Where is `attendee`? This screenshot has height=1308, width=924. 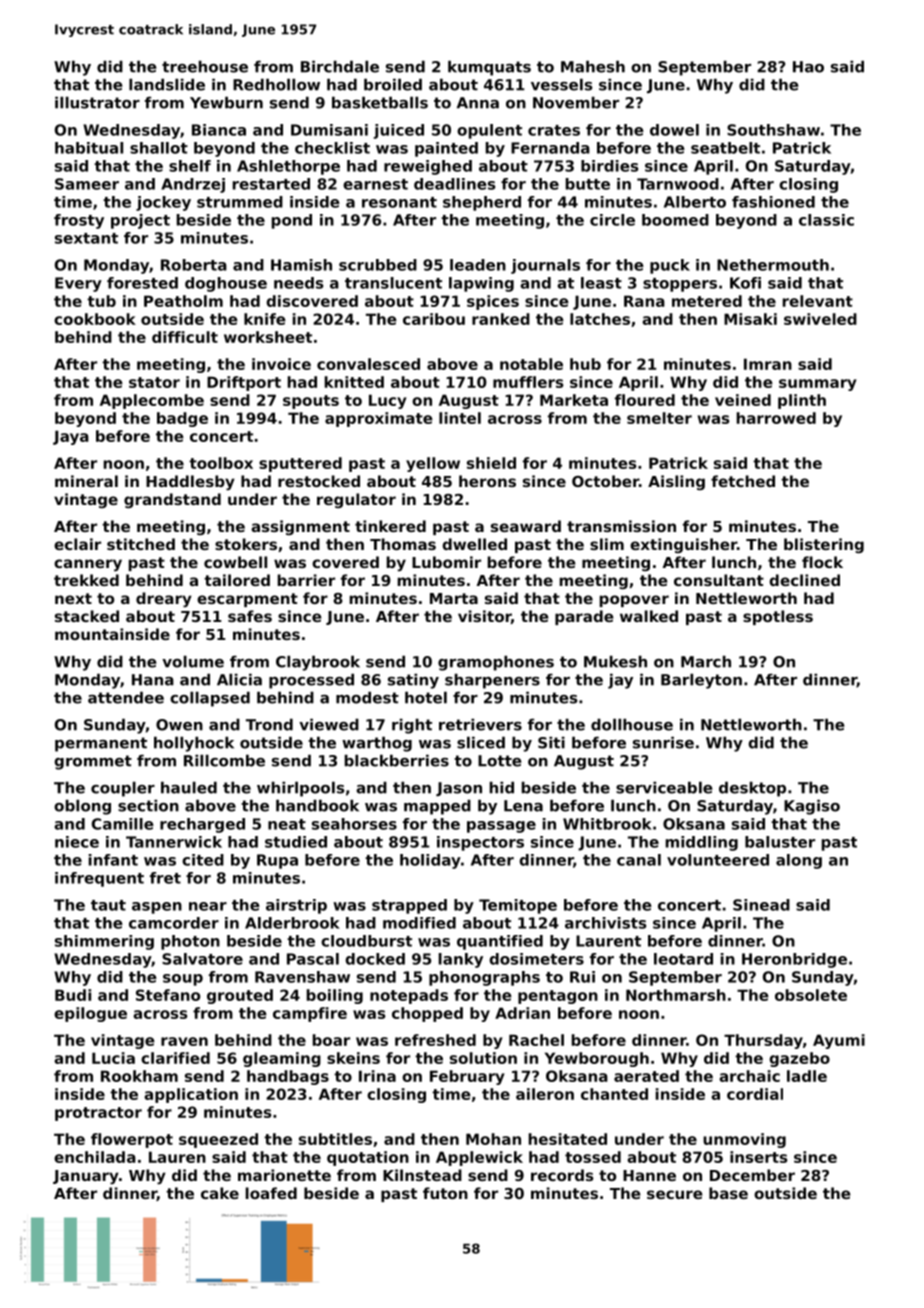 attendee is located at coordinates (126, 697).
